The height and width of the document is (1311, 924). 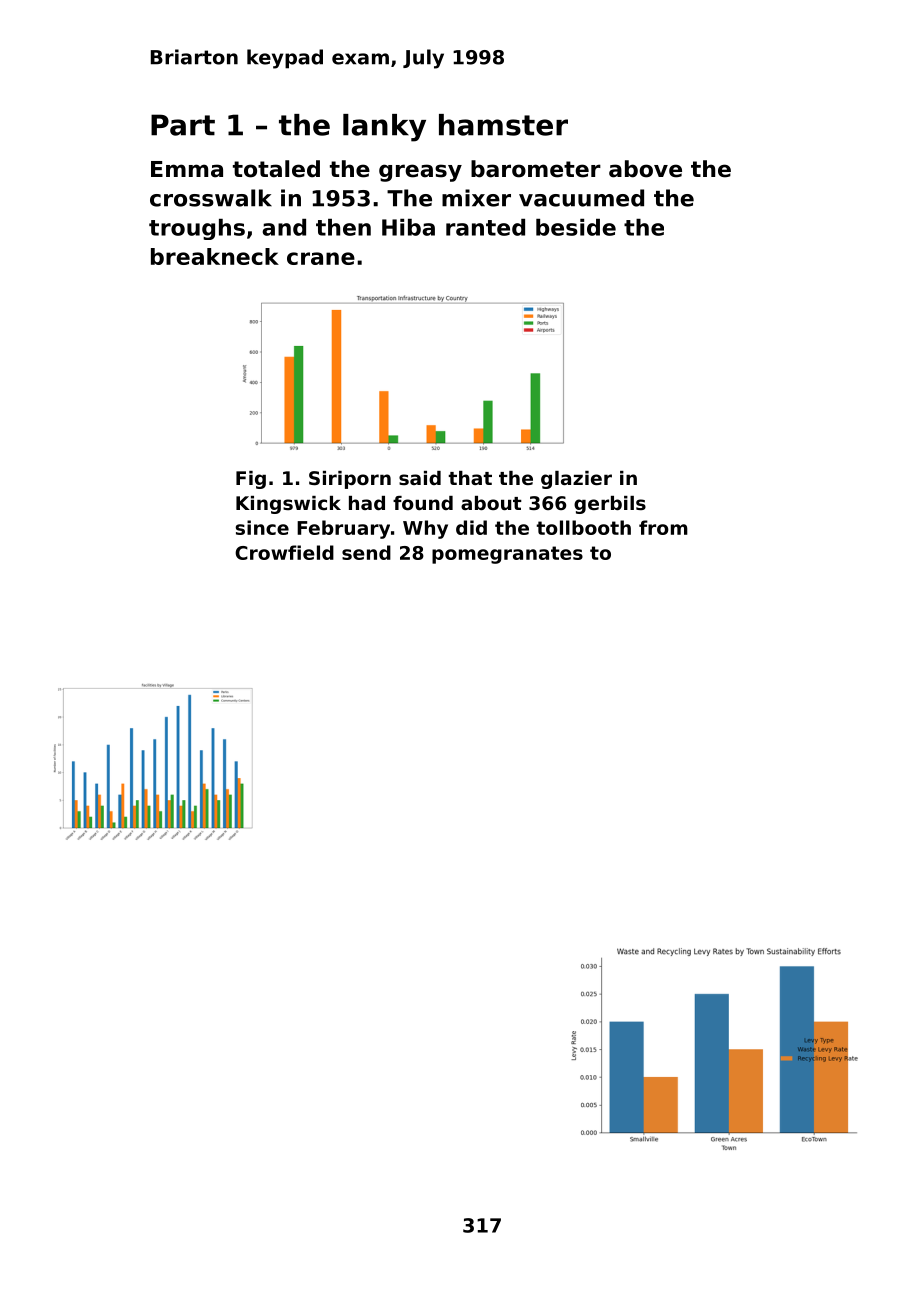 What do you see at coordinates (288, 505) in the document?
I see `Kingswick` at bounding box center [288, 505].
